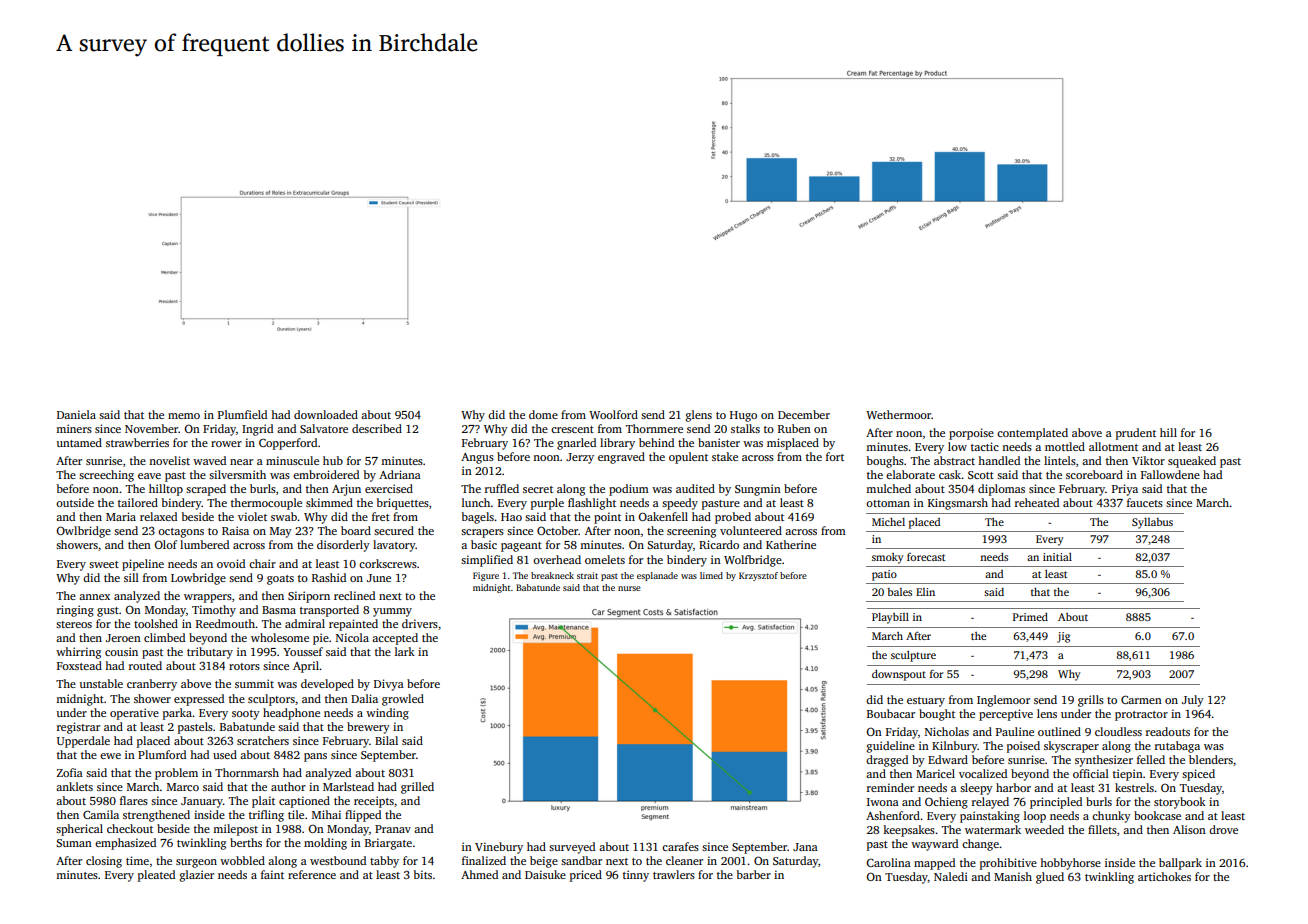 The width and height of the image is (1308, 924). What do you see at coordinates (794, 428) in the image?
I see `Ruben` at bounding box center [794, 428].
